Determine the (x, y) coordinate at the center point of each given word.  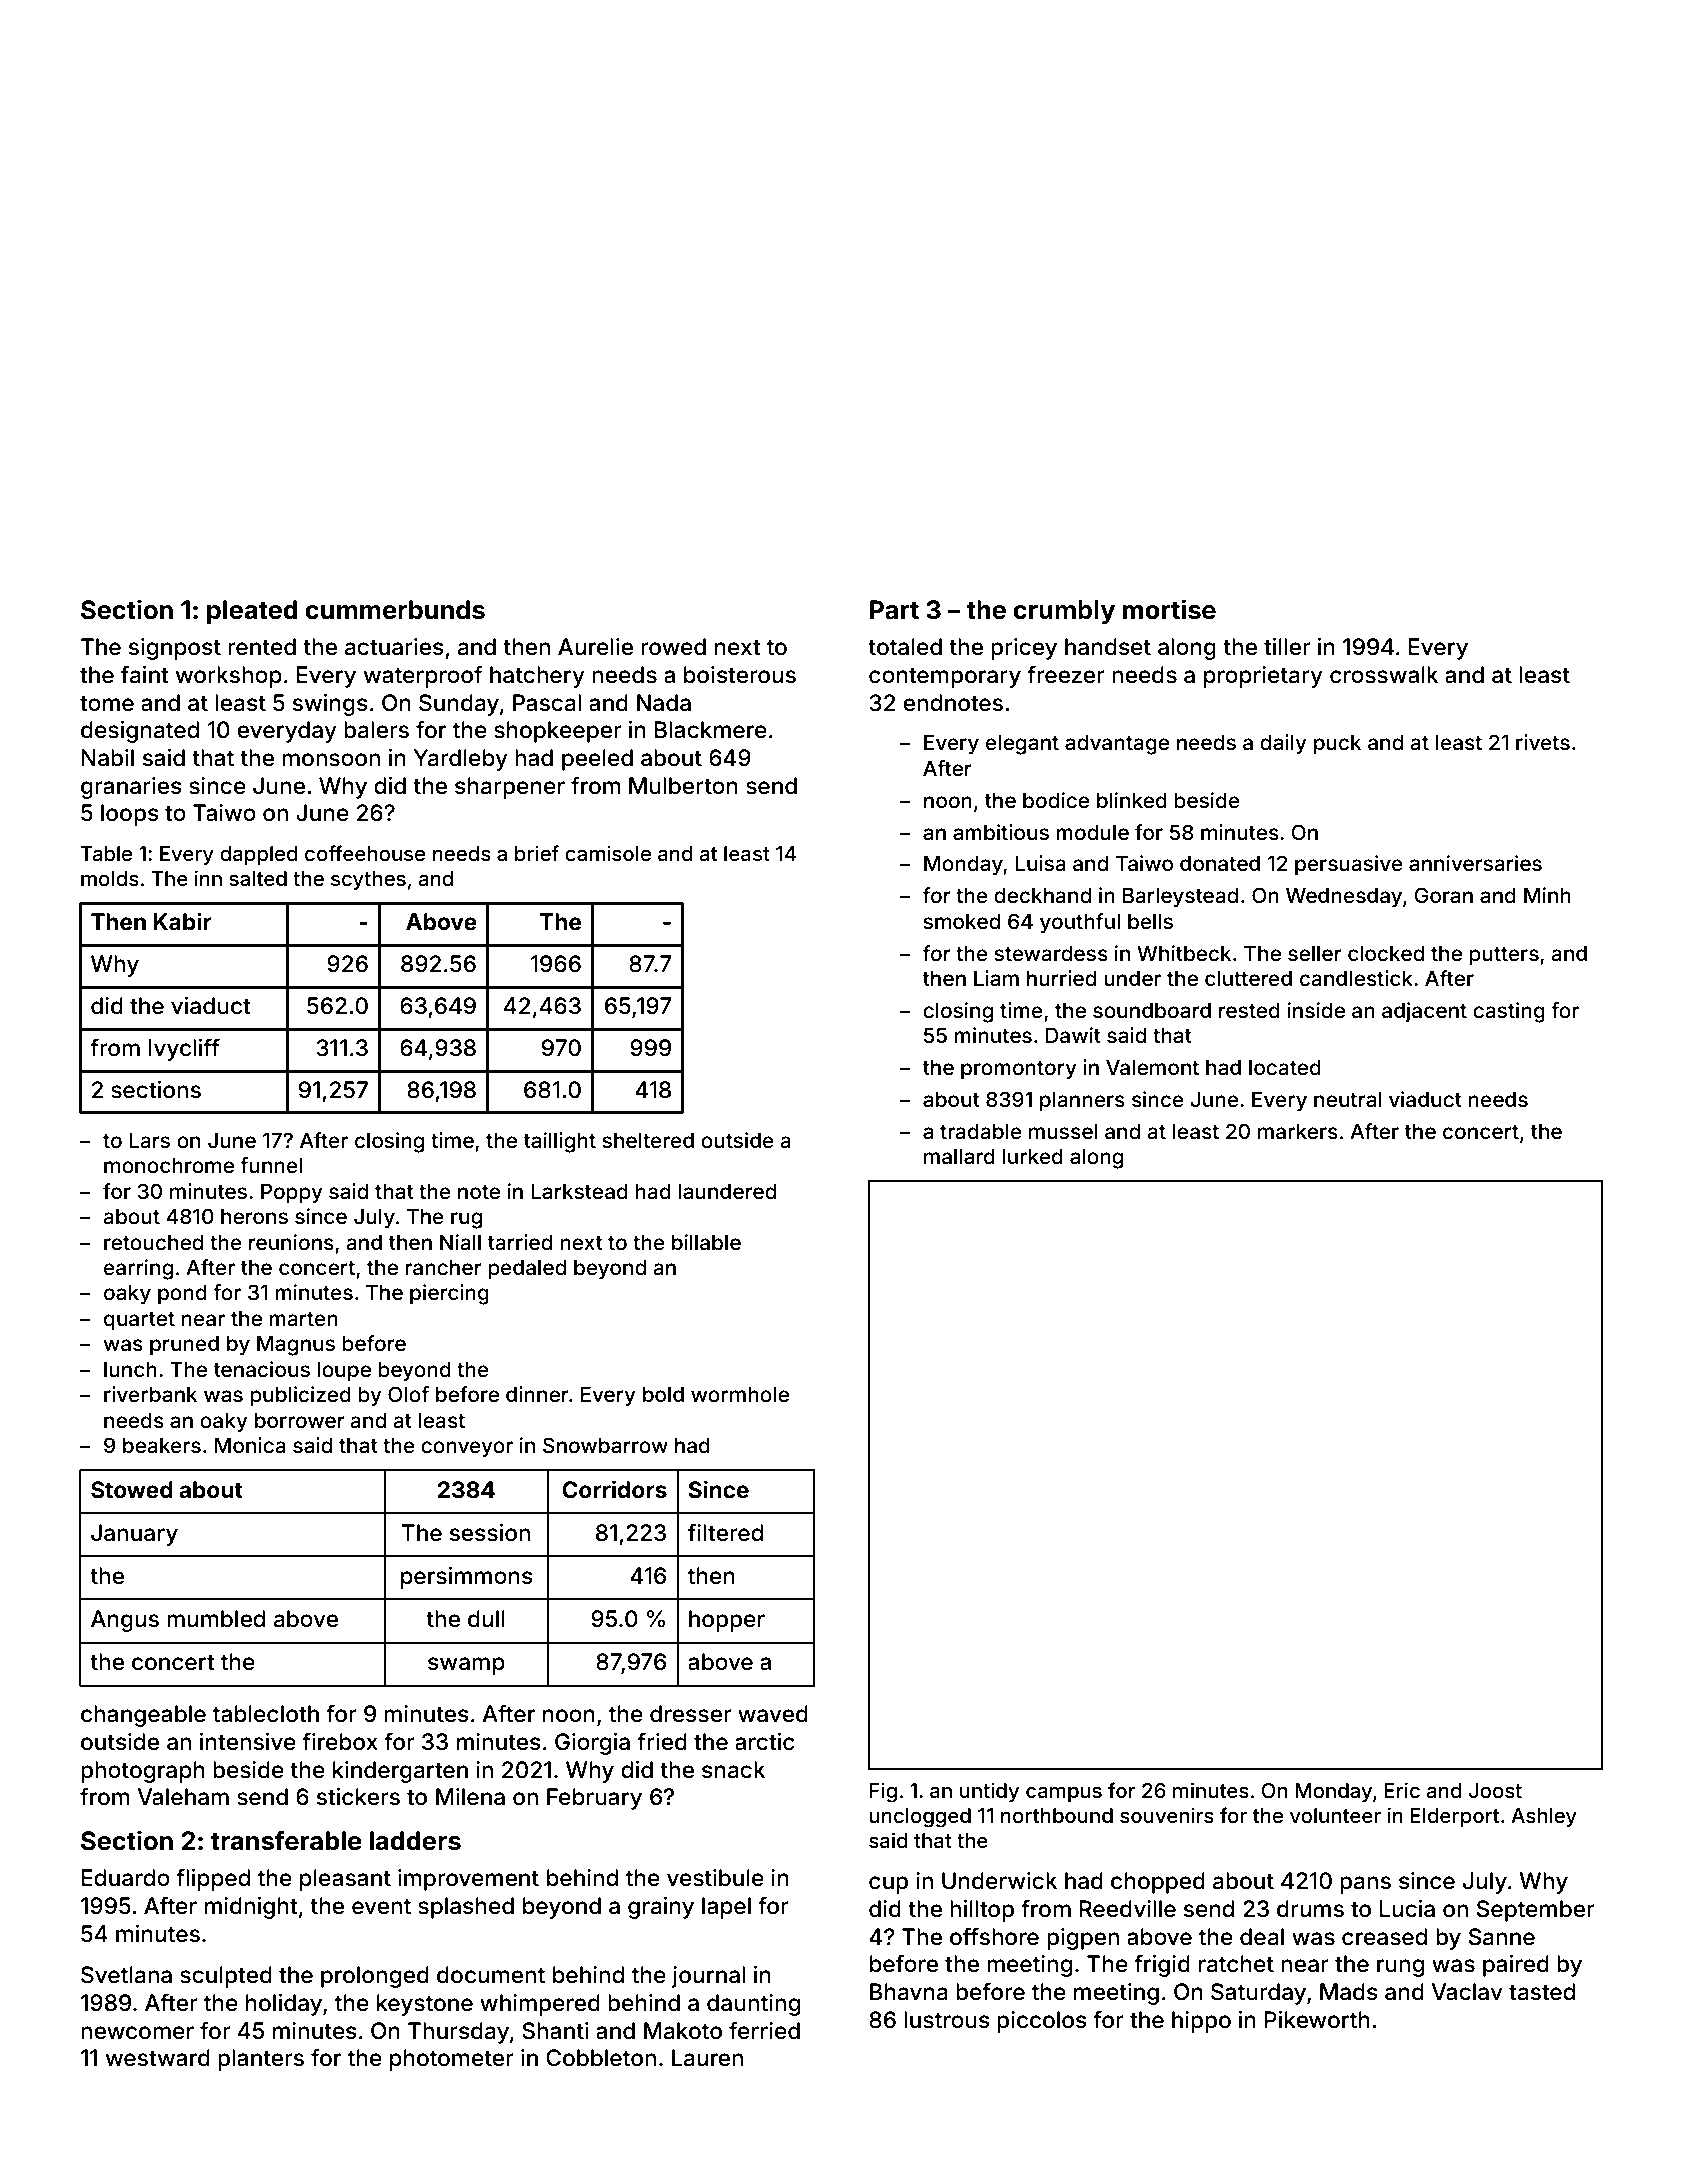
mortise (1169, 609)
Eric (1402, 1790)
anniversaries (1475, 863)
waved (773, 1714)
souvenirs (1167, 1815)
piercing (449, 1294)
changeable (143, 1716)
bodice (1056, 800)
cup (888, 1885)
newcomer (137, 2033)
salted (258, 878)
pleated (252, 612)
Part (894, 610)
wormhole (740, 1394)
